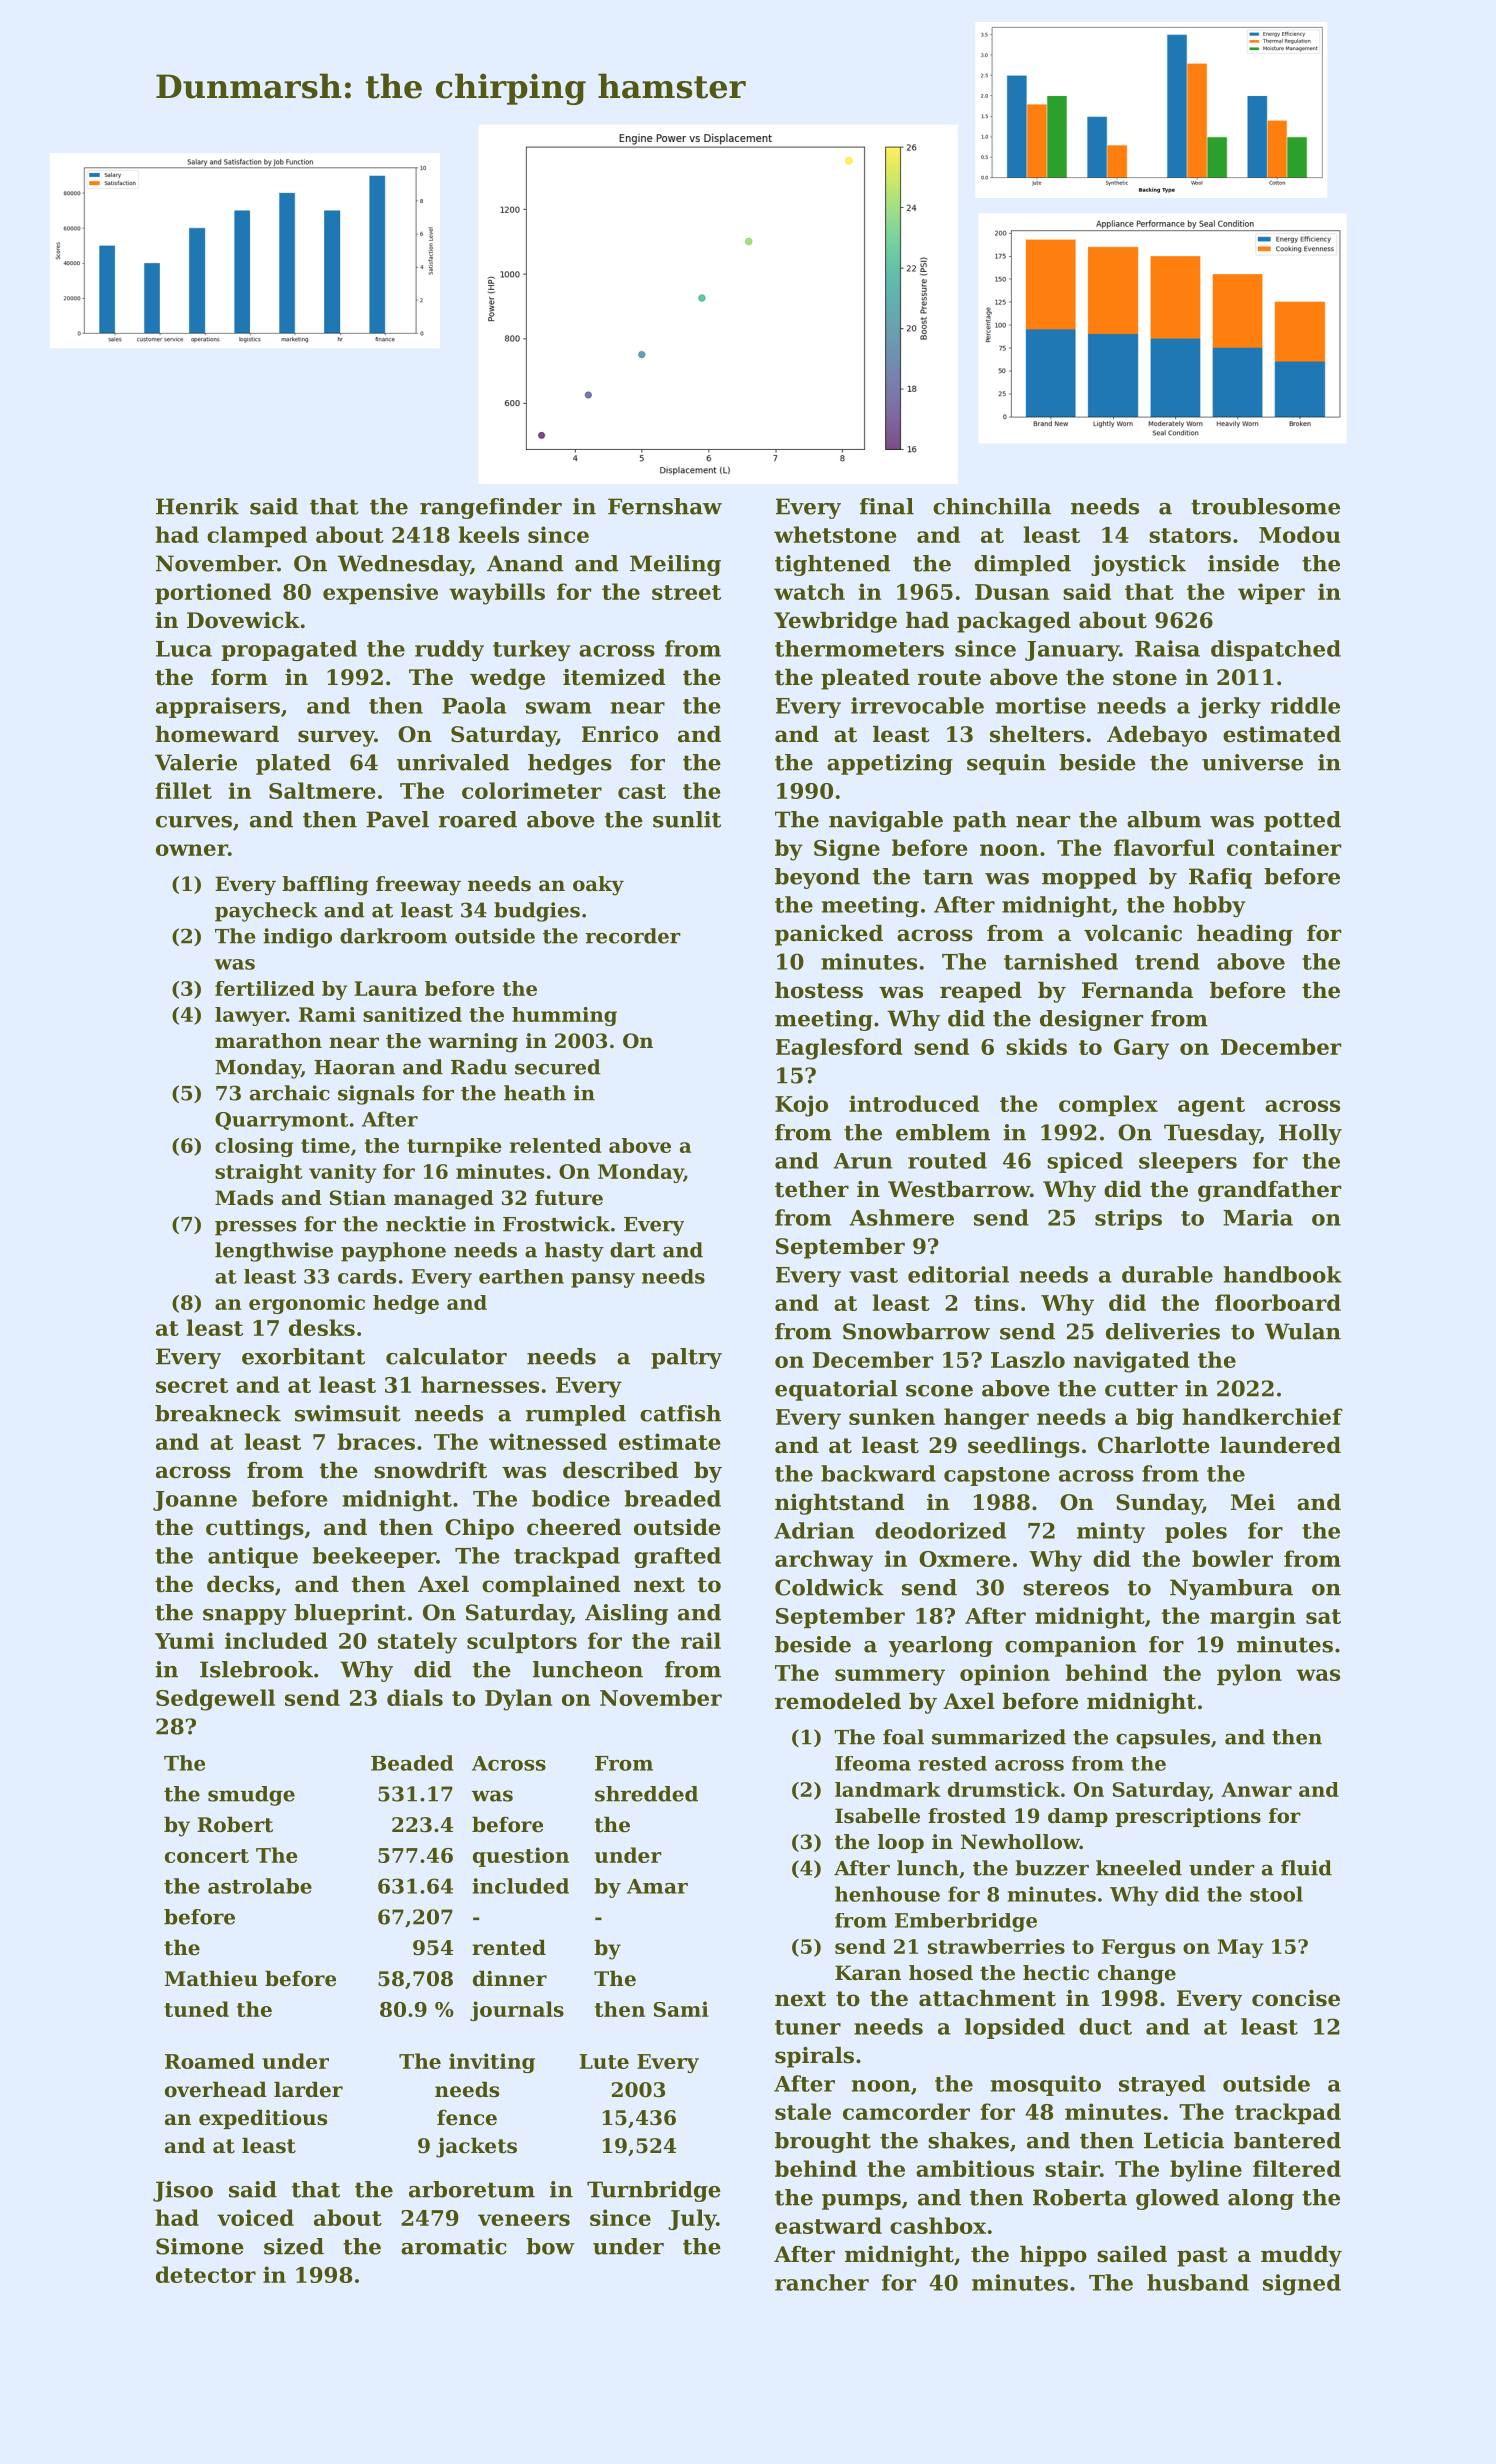  What do you see at coordinates (1296, 1998) in the document?
I see `concise` at bounding box center [1296, 1998].
